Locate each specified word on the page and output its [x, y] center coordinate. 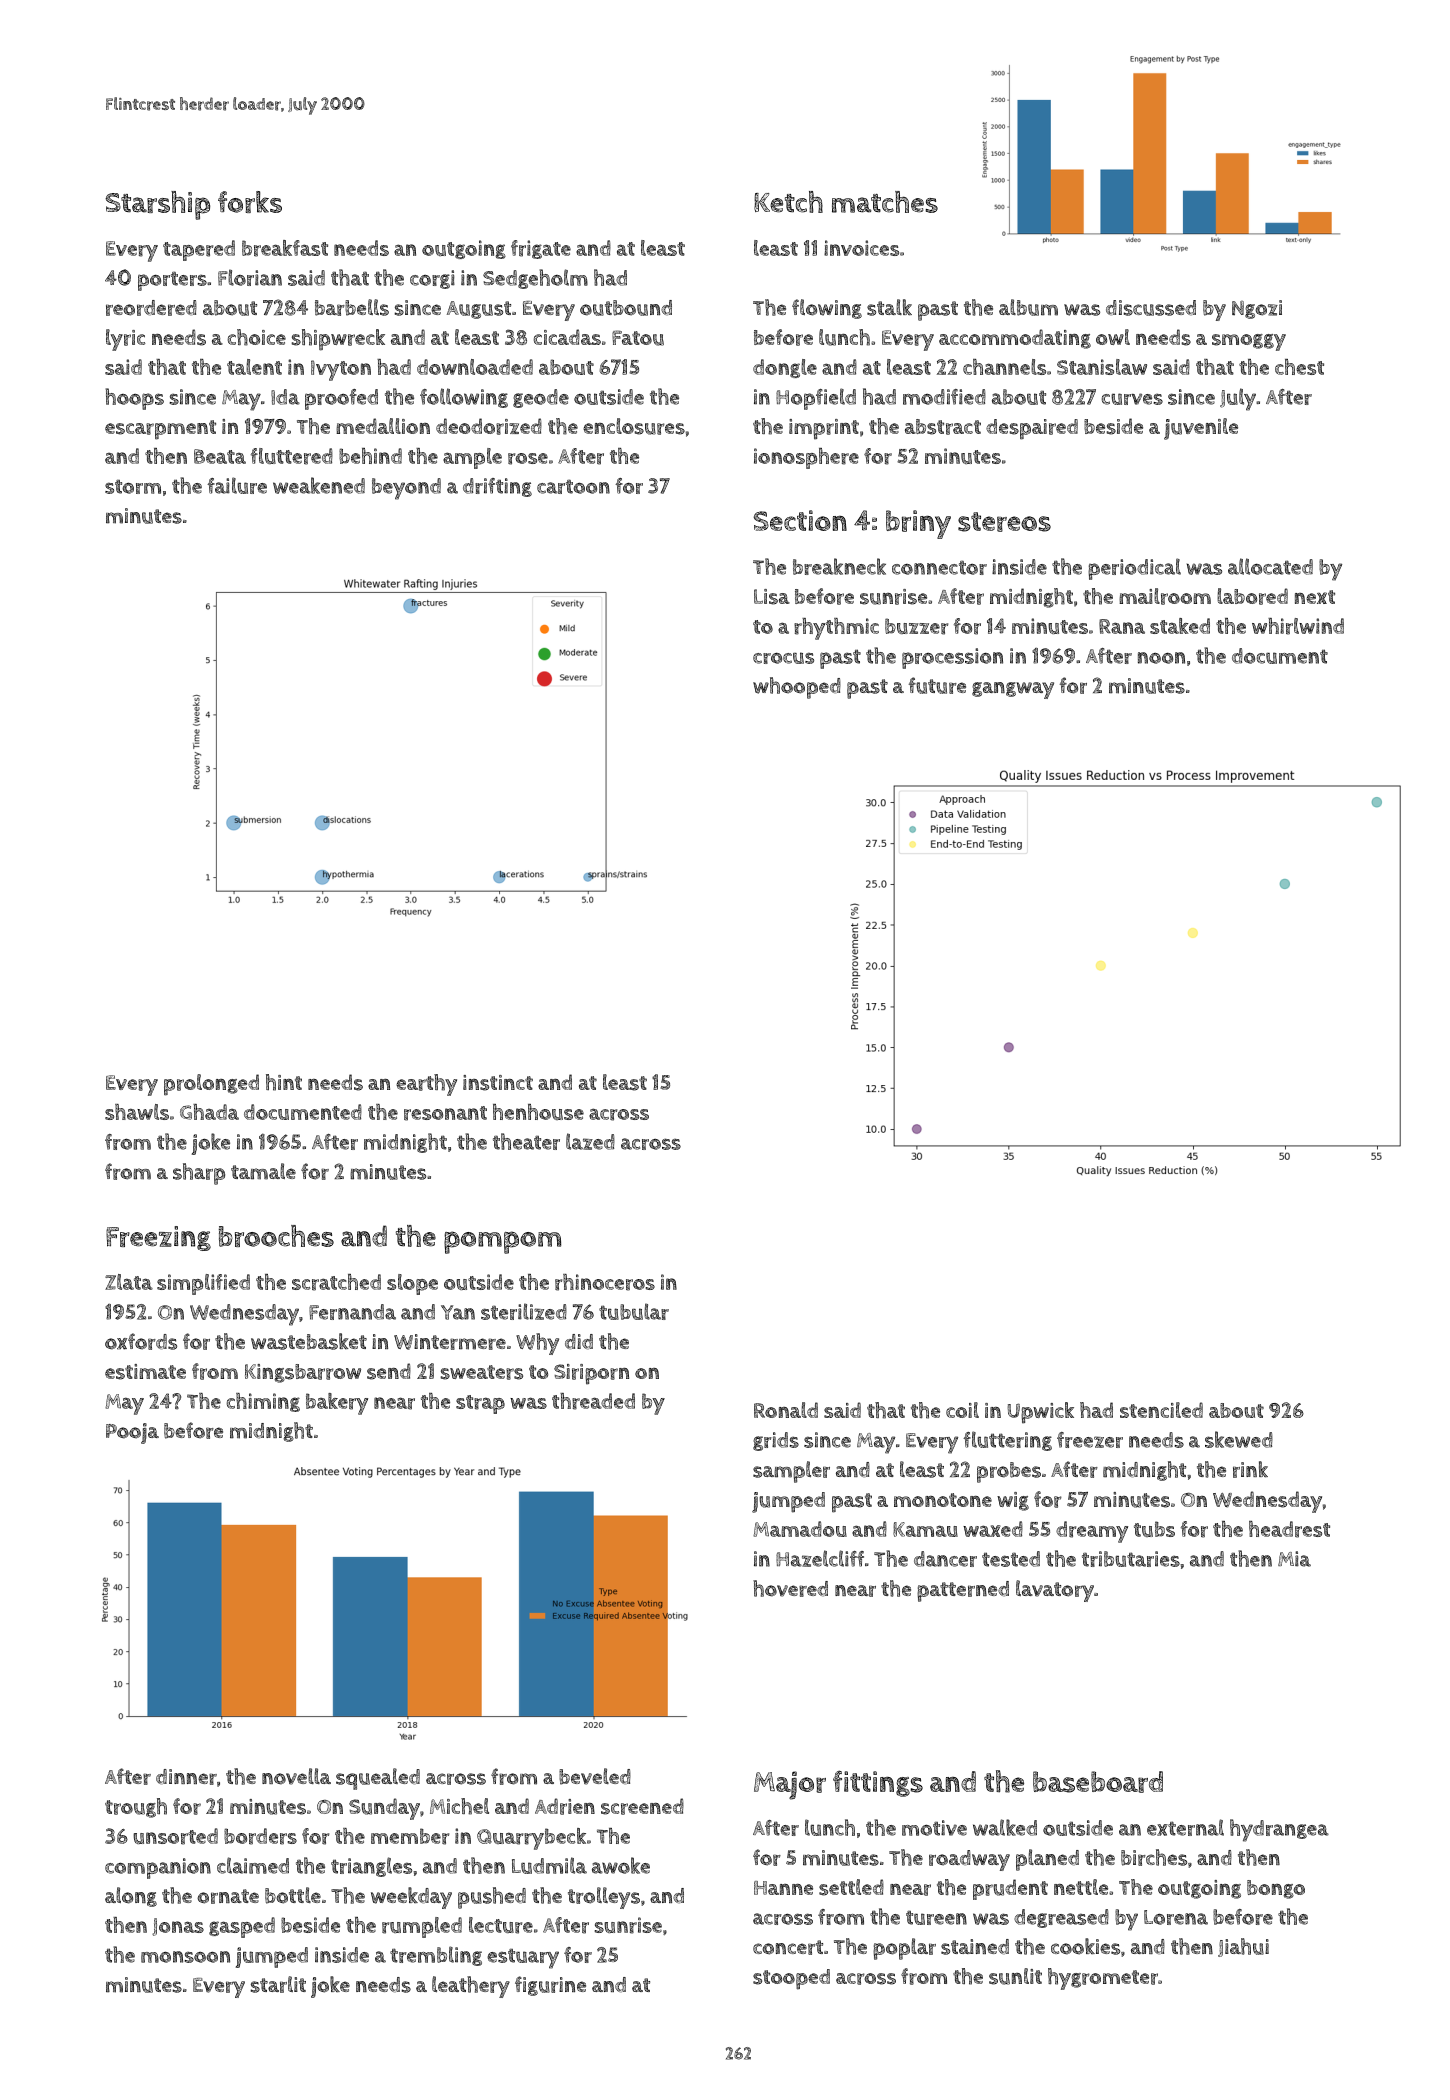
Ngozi [1257, 309]
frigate [541, 249]
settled [851, 1887]
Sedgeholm [535, 279]
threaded [593, 1401]
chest [1299, 367]
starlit [278, 1984]
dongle [785, 368]
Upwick [1040, 1413]
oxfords [141, 1341]
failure [237, 485]
